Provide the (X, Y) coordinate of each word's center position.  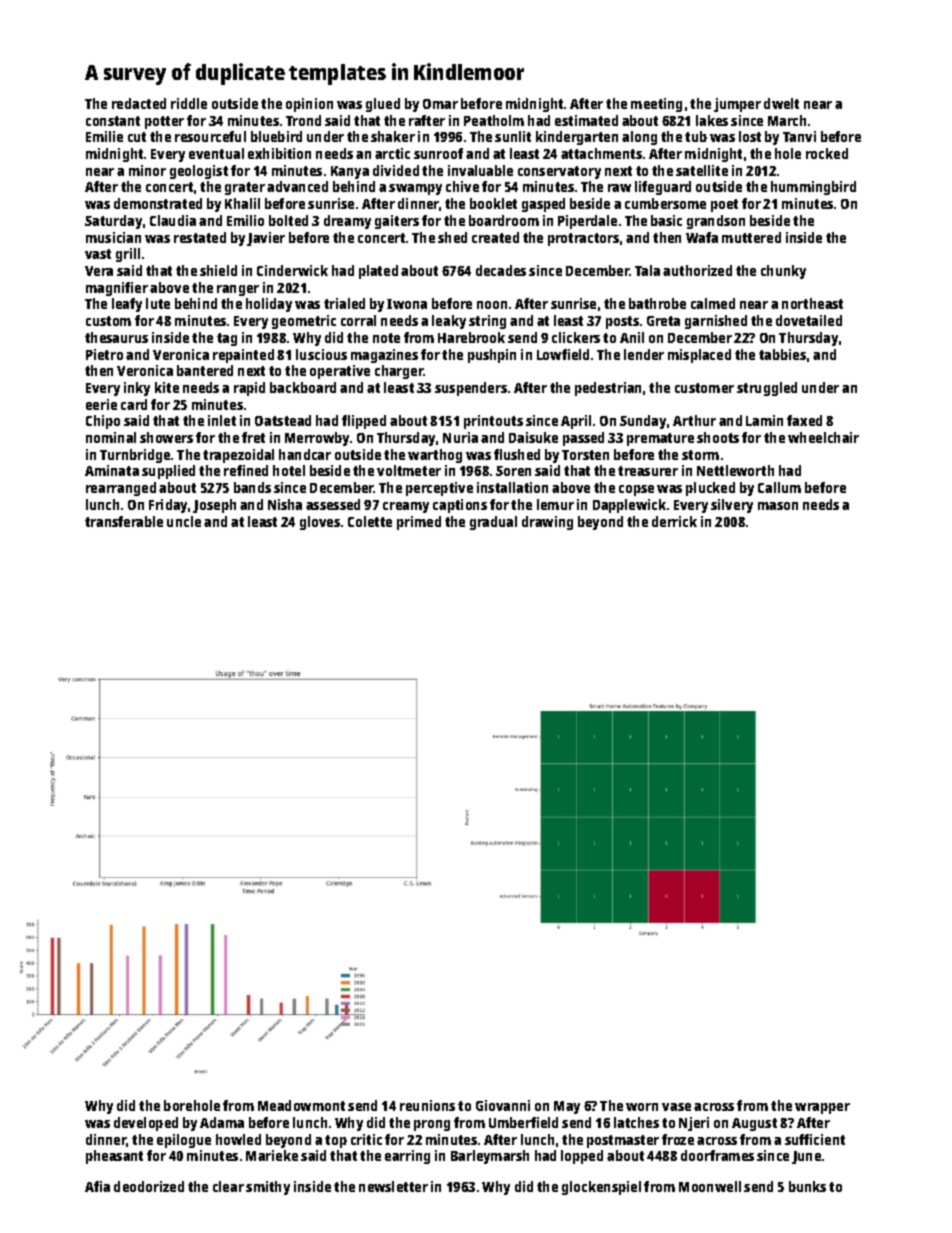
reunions (427, 1105)
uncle (184, 521)
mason (778, 506)
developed (146, 1124)
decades (501, 270)
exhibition (279, 153)
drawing (547, 523)
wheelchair (823, 437)
